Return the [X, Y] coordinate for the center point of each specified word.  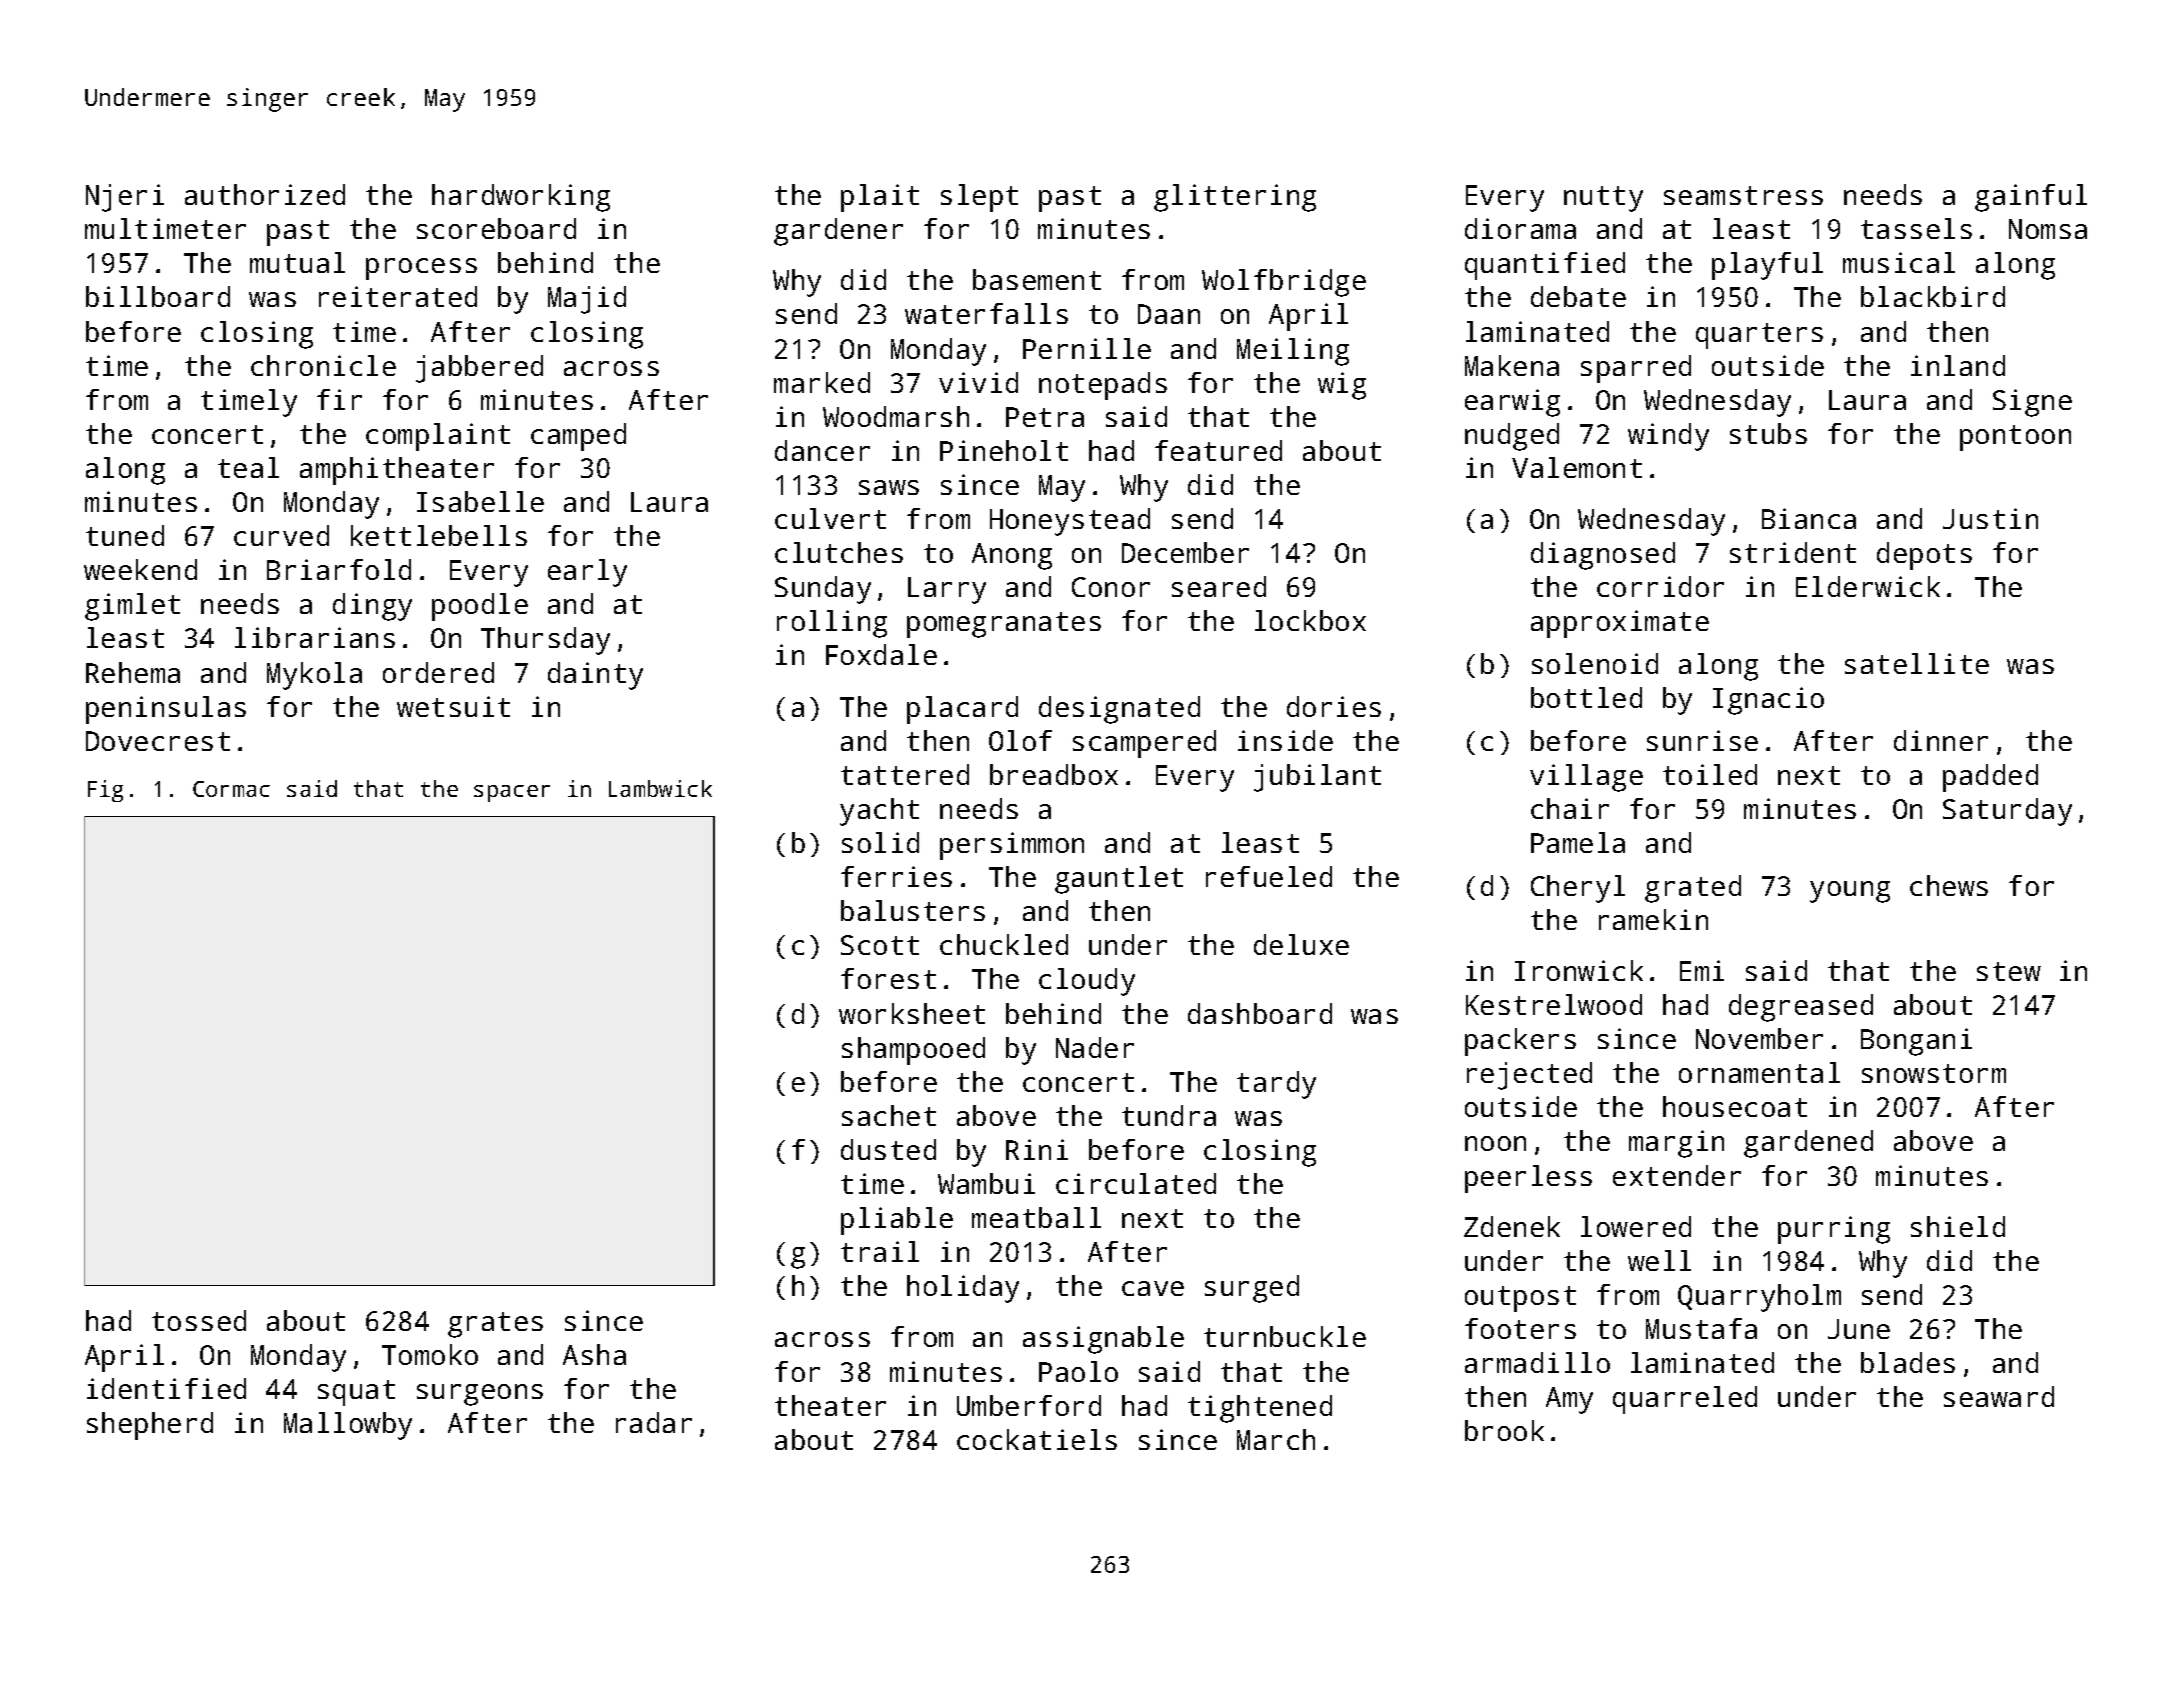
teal [248, 467]
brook [1504, 1430]
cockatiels [1037, 1439]
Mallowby [348, 1426]
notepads [1103, 386]
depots [1924, 556]
